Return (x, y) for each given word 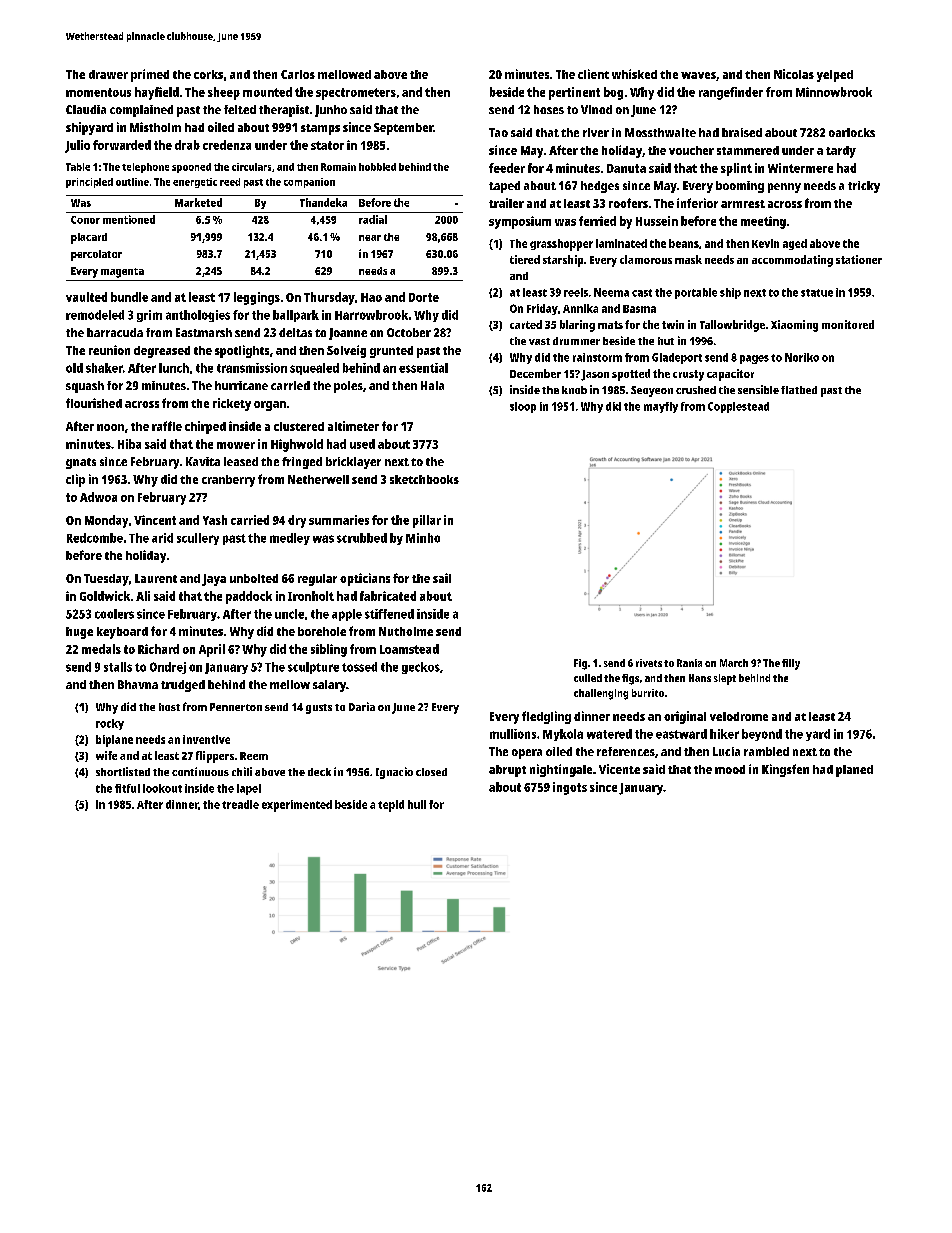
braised (742, 132)
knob (574, 390)
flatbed (799, 390)
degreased (162, 352)
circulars (251, 167)
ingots (570, 788)
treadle (240, 804)
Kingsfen (785, 770)
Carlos (298, 74)
